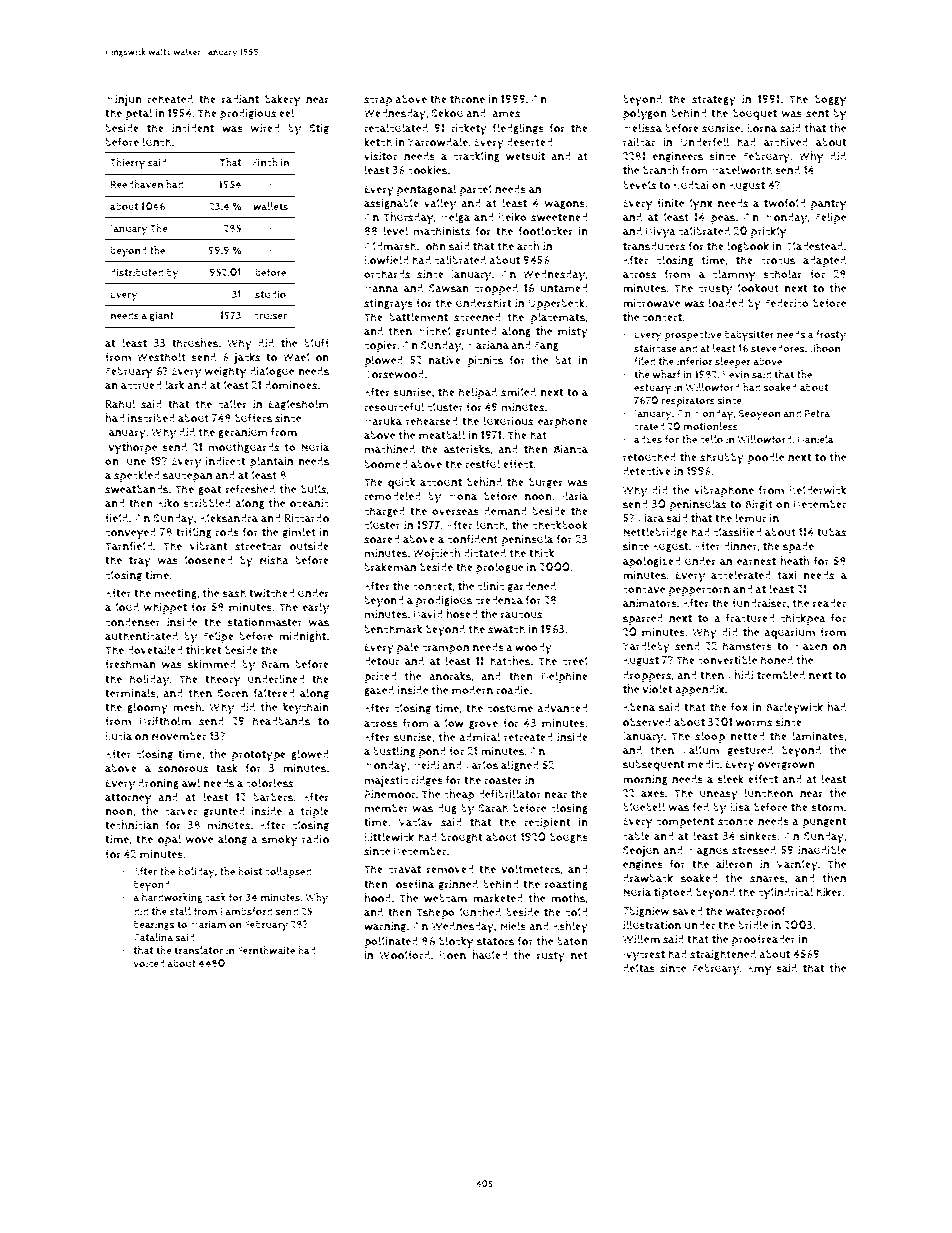 This page has height=1233, width=952. What do you see at coordinates (227, 768) in the page?
I see `task` at bounding box center [227, 768].
